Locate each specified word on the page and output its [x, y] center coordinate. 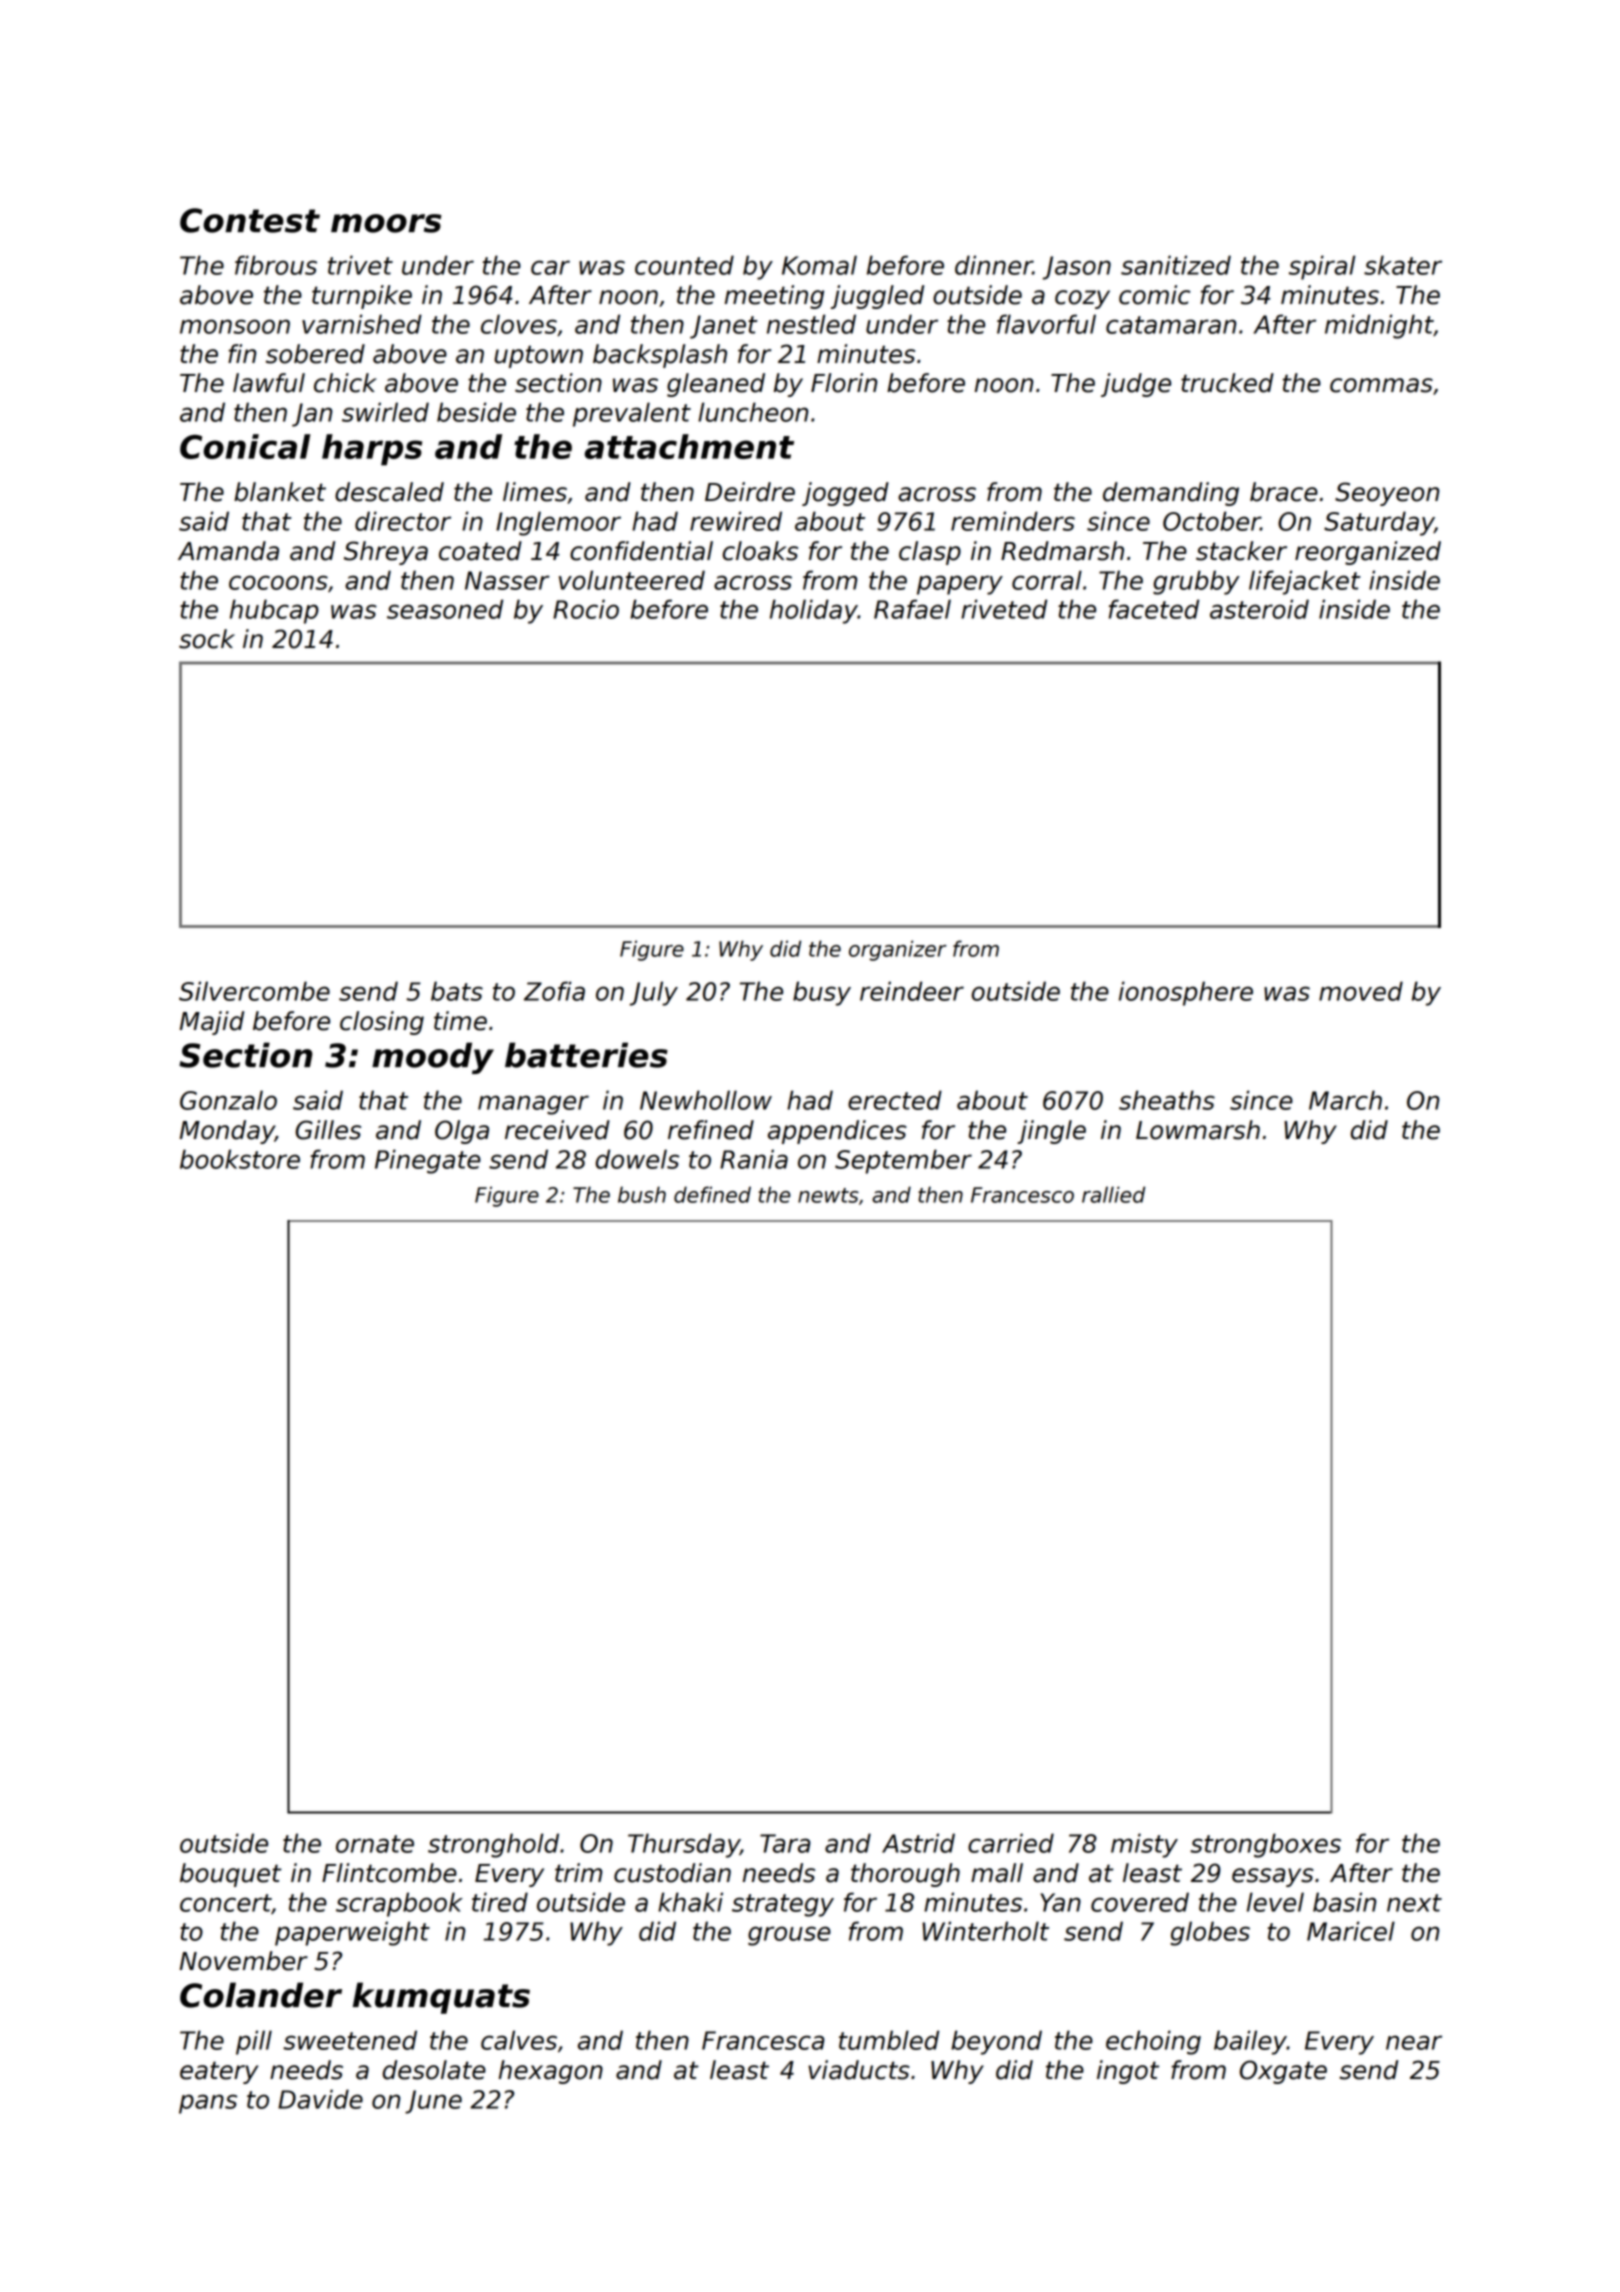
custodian [672, 1873]
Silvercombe [254, 991]
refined [711, 1130]
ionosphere [1186, 993]
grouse [789, 1936]
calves [519, 2040]
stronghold [493, 1845]
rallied [1113, 1194]
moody [433, 1058]
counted [684, 265]
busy [822, 993]
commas [1381, 385]
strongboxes [1265, 1845]
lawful [269, 383]
